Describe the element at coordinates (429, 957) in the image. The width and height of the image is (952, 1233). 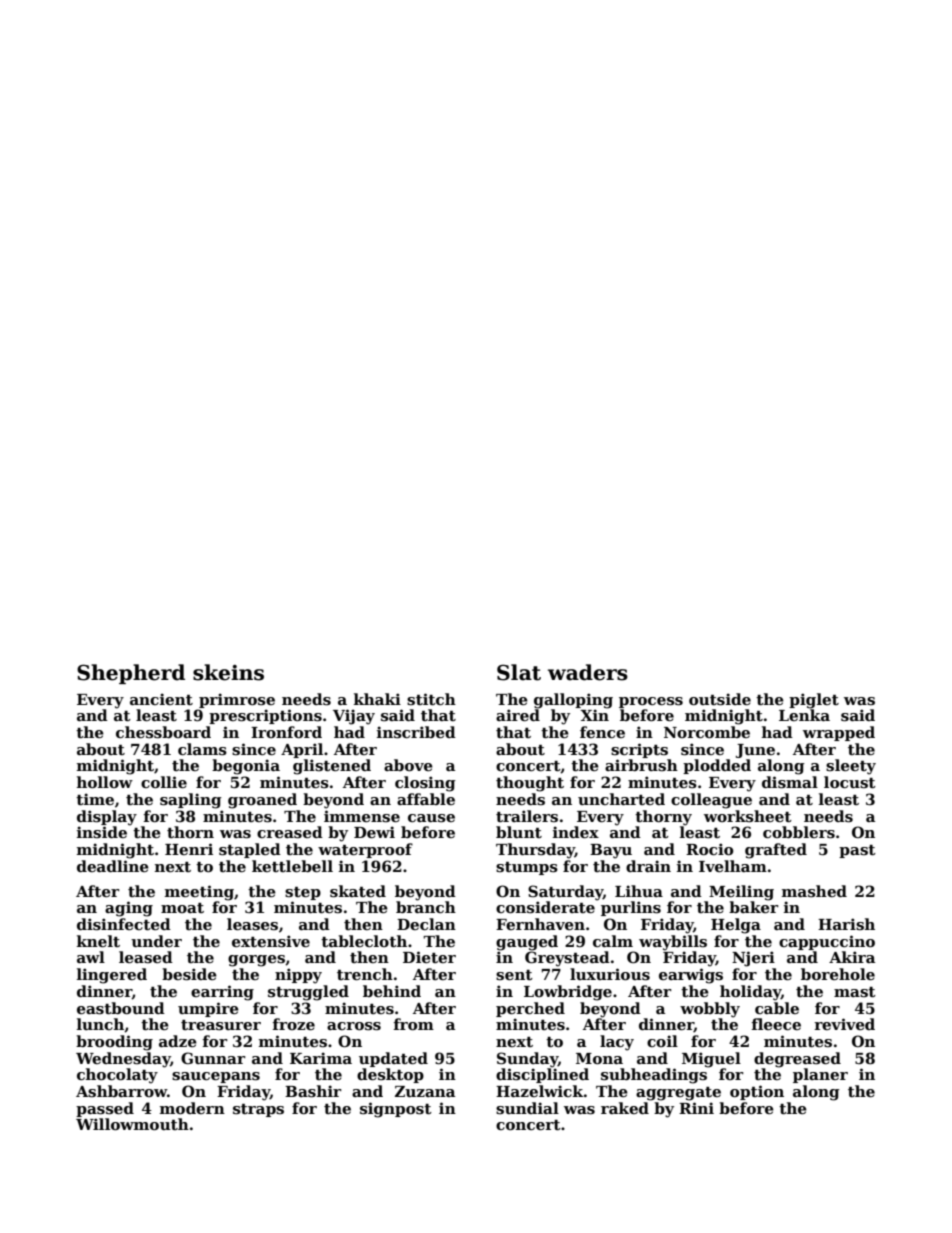
I see `Dieter` at that location.
